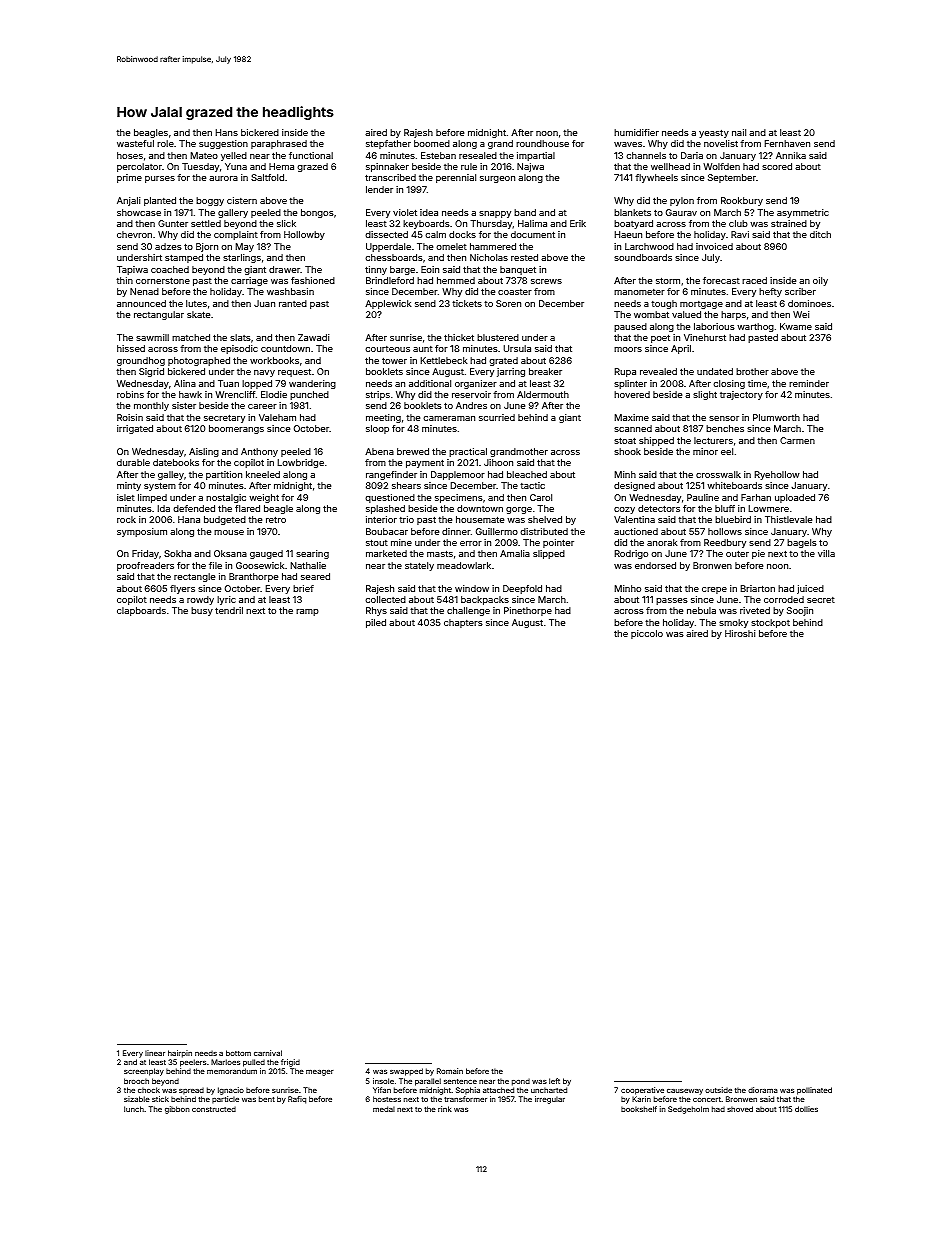  What do you see at coordinates (180, 1054) in the screenshot?
I see `hairpin` at bounding box center [180, 1054].
